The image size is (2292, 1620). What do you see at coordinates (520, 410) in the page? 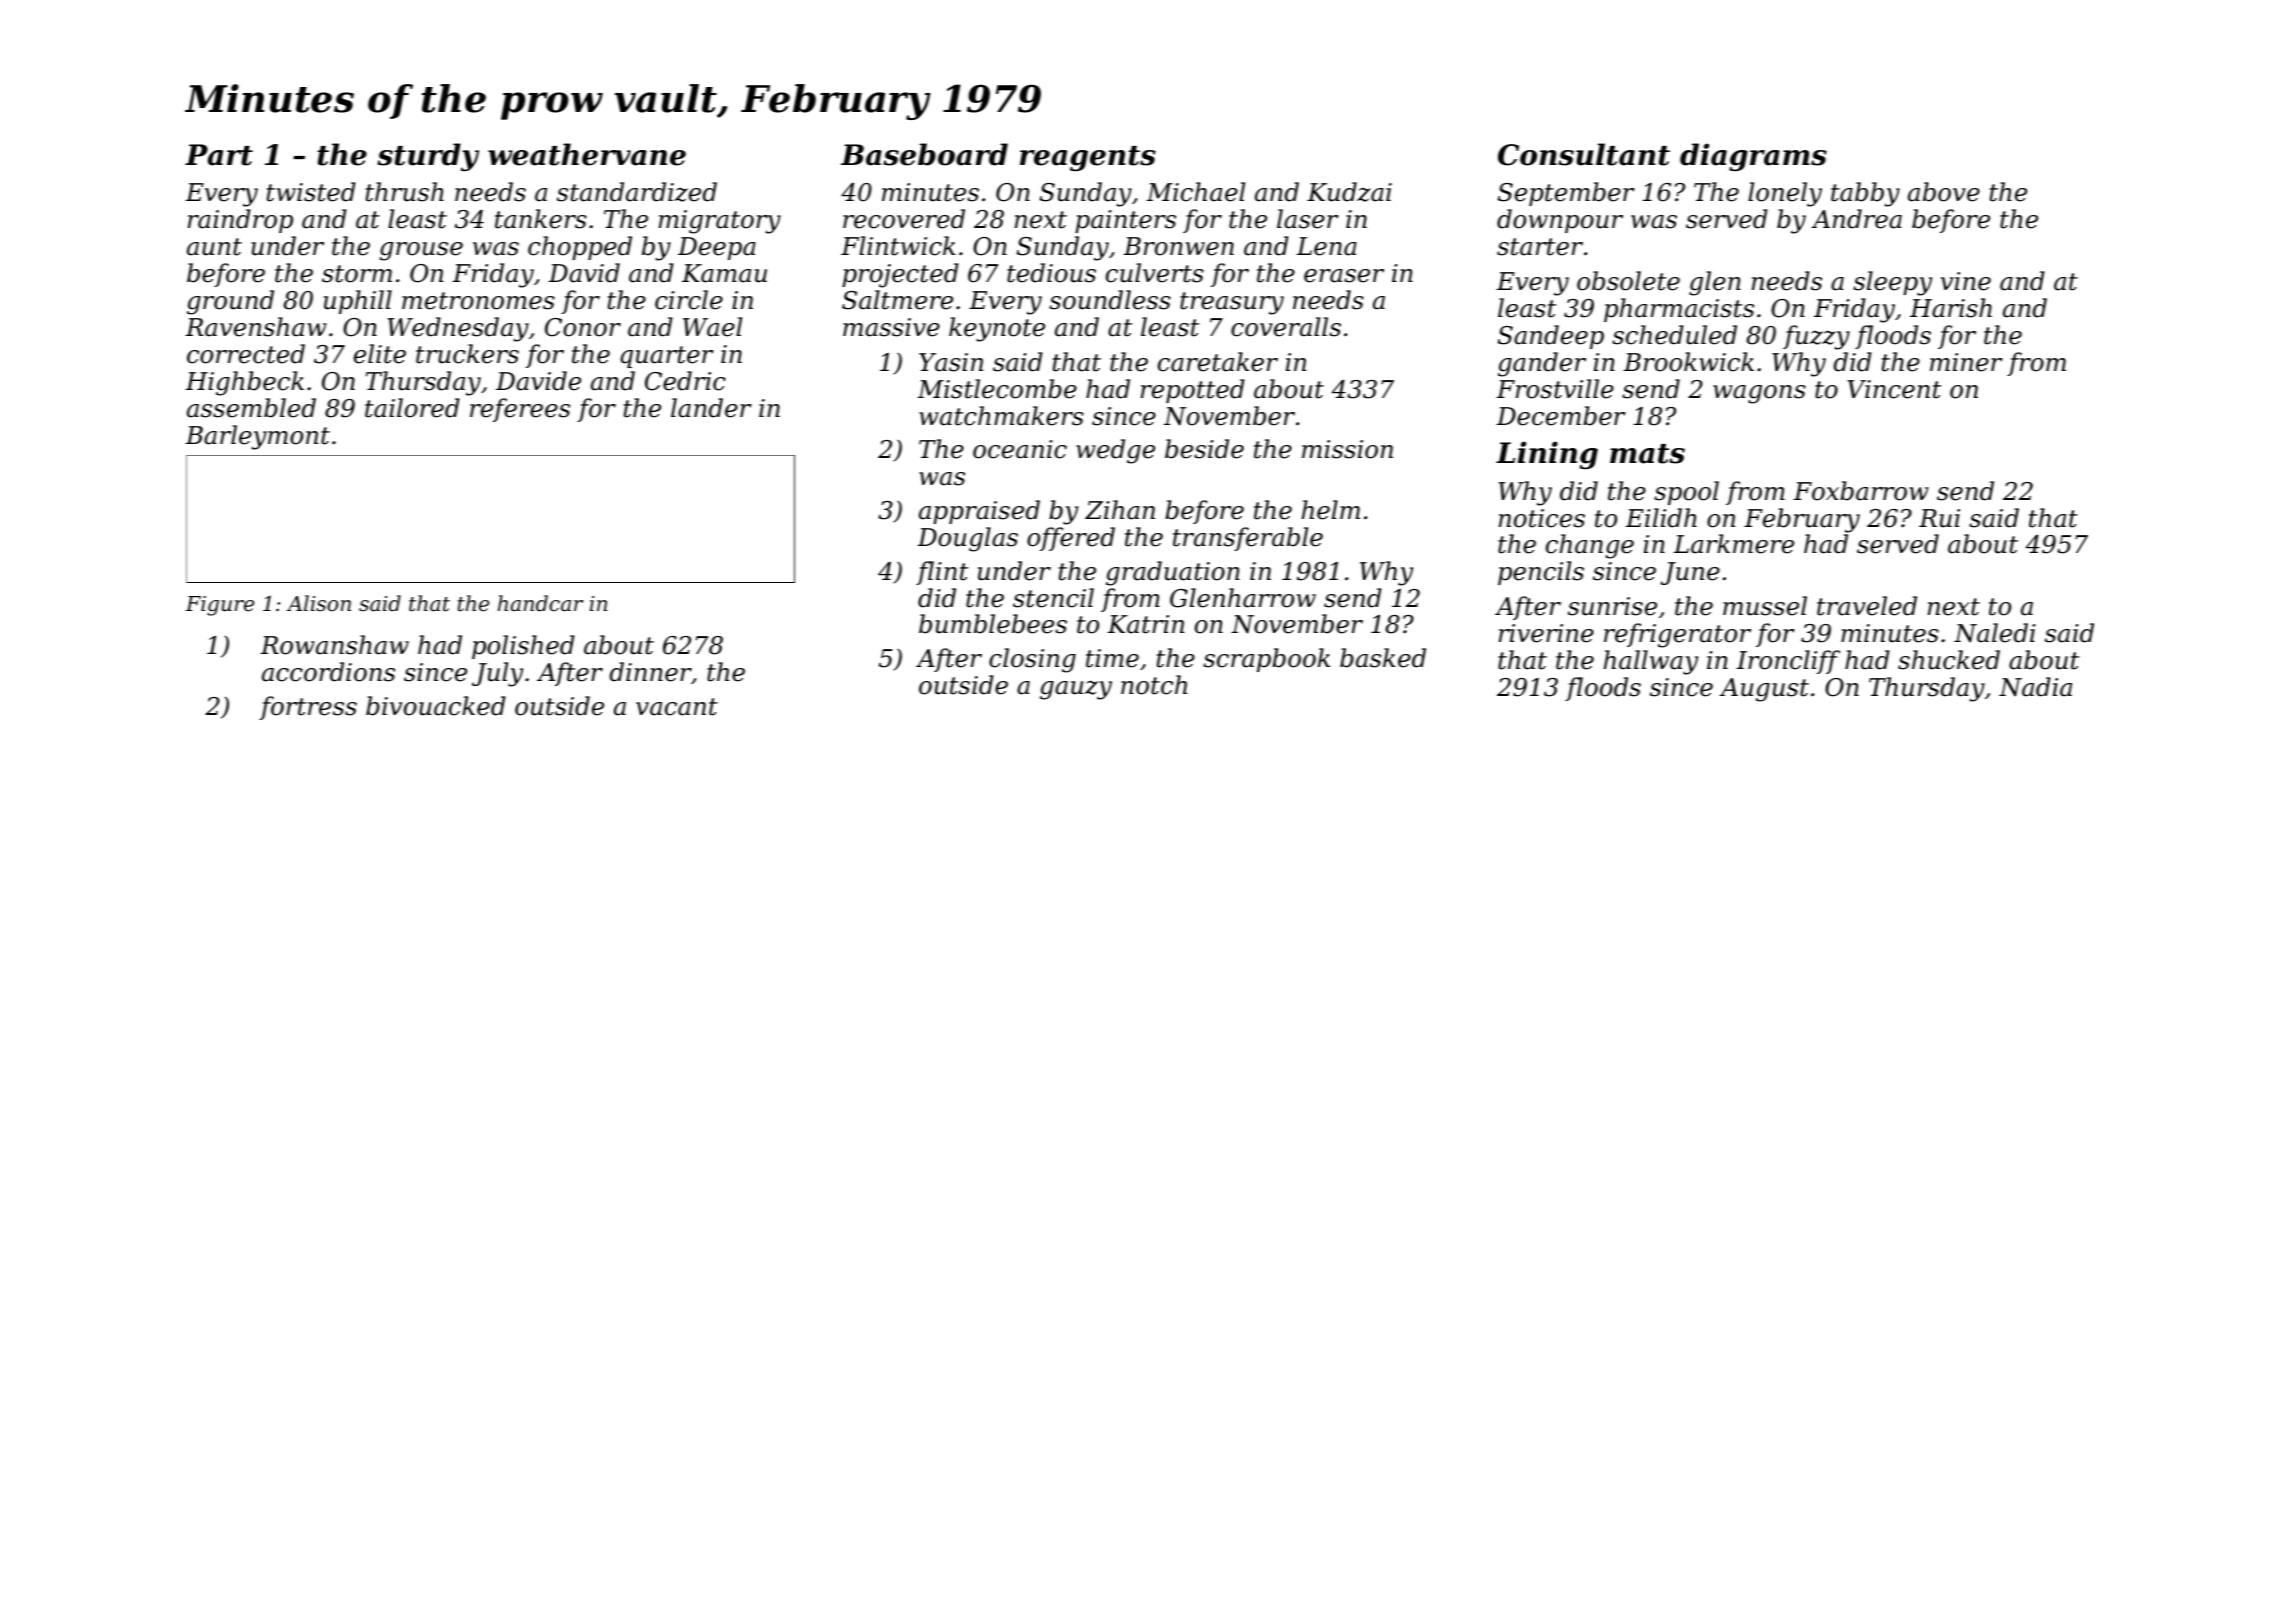
I see `referees` at bounding box center [520, 410].
